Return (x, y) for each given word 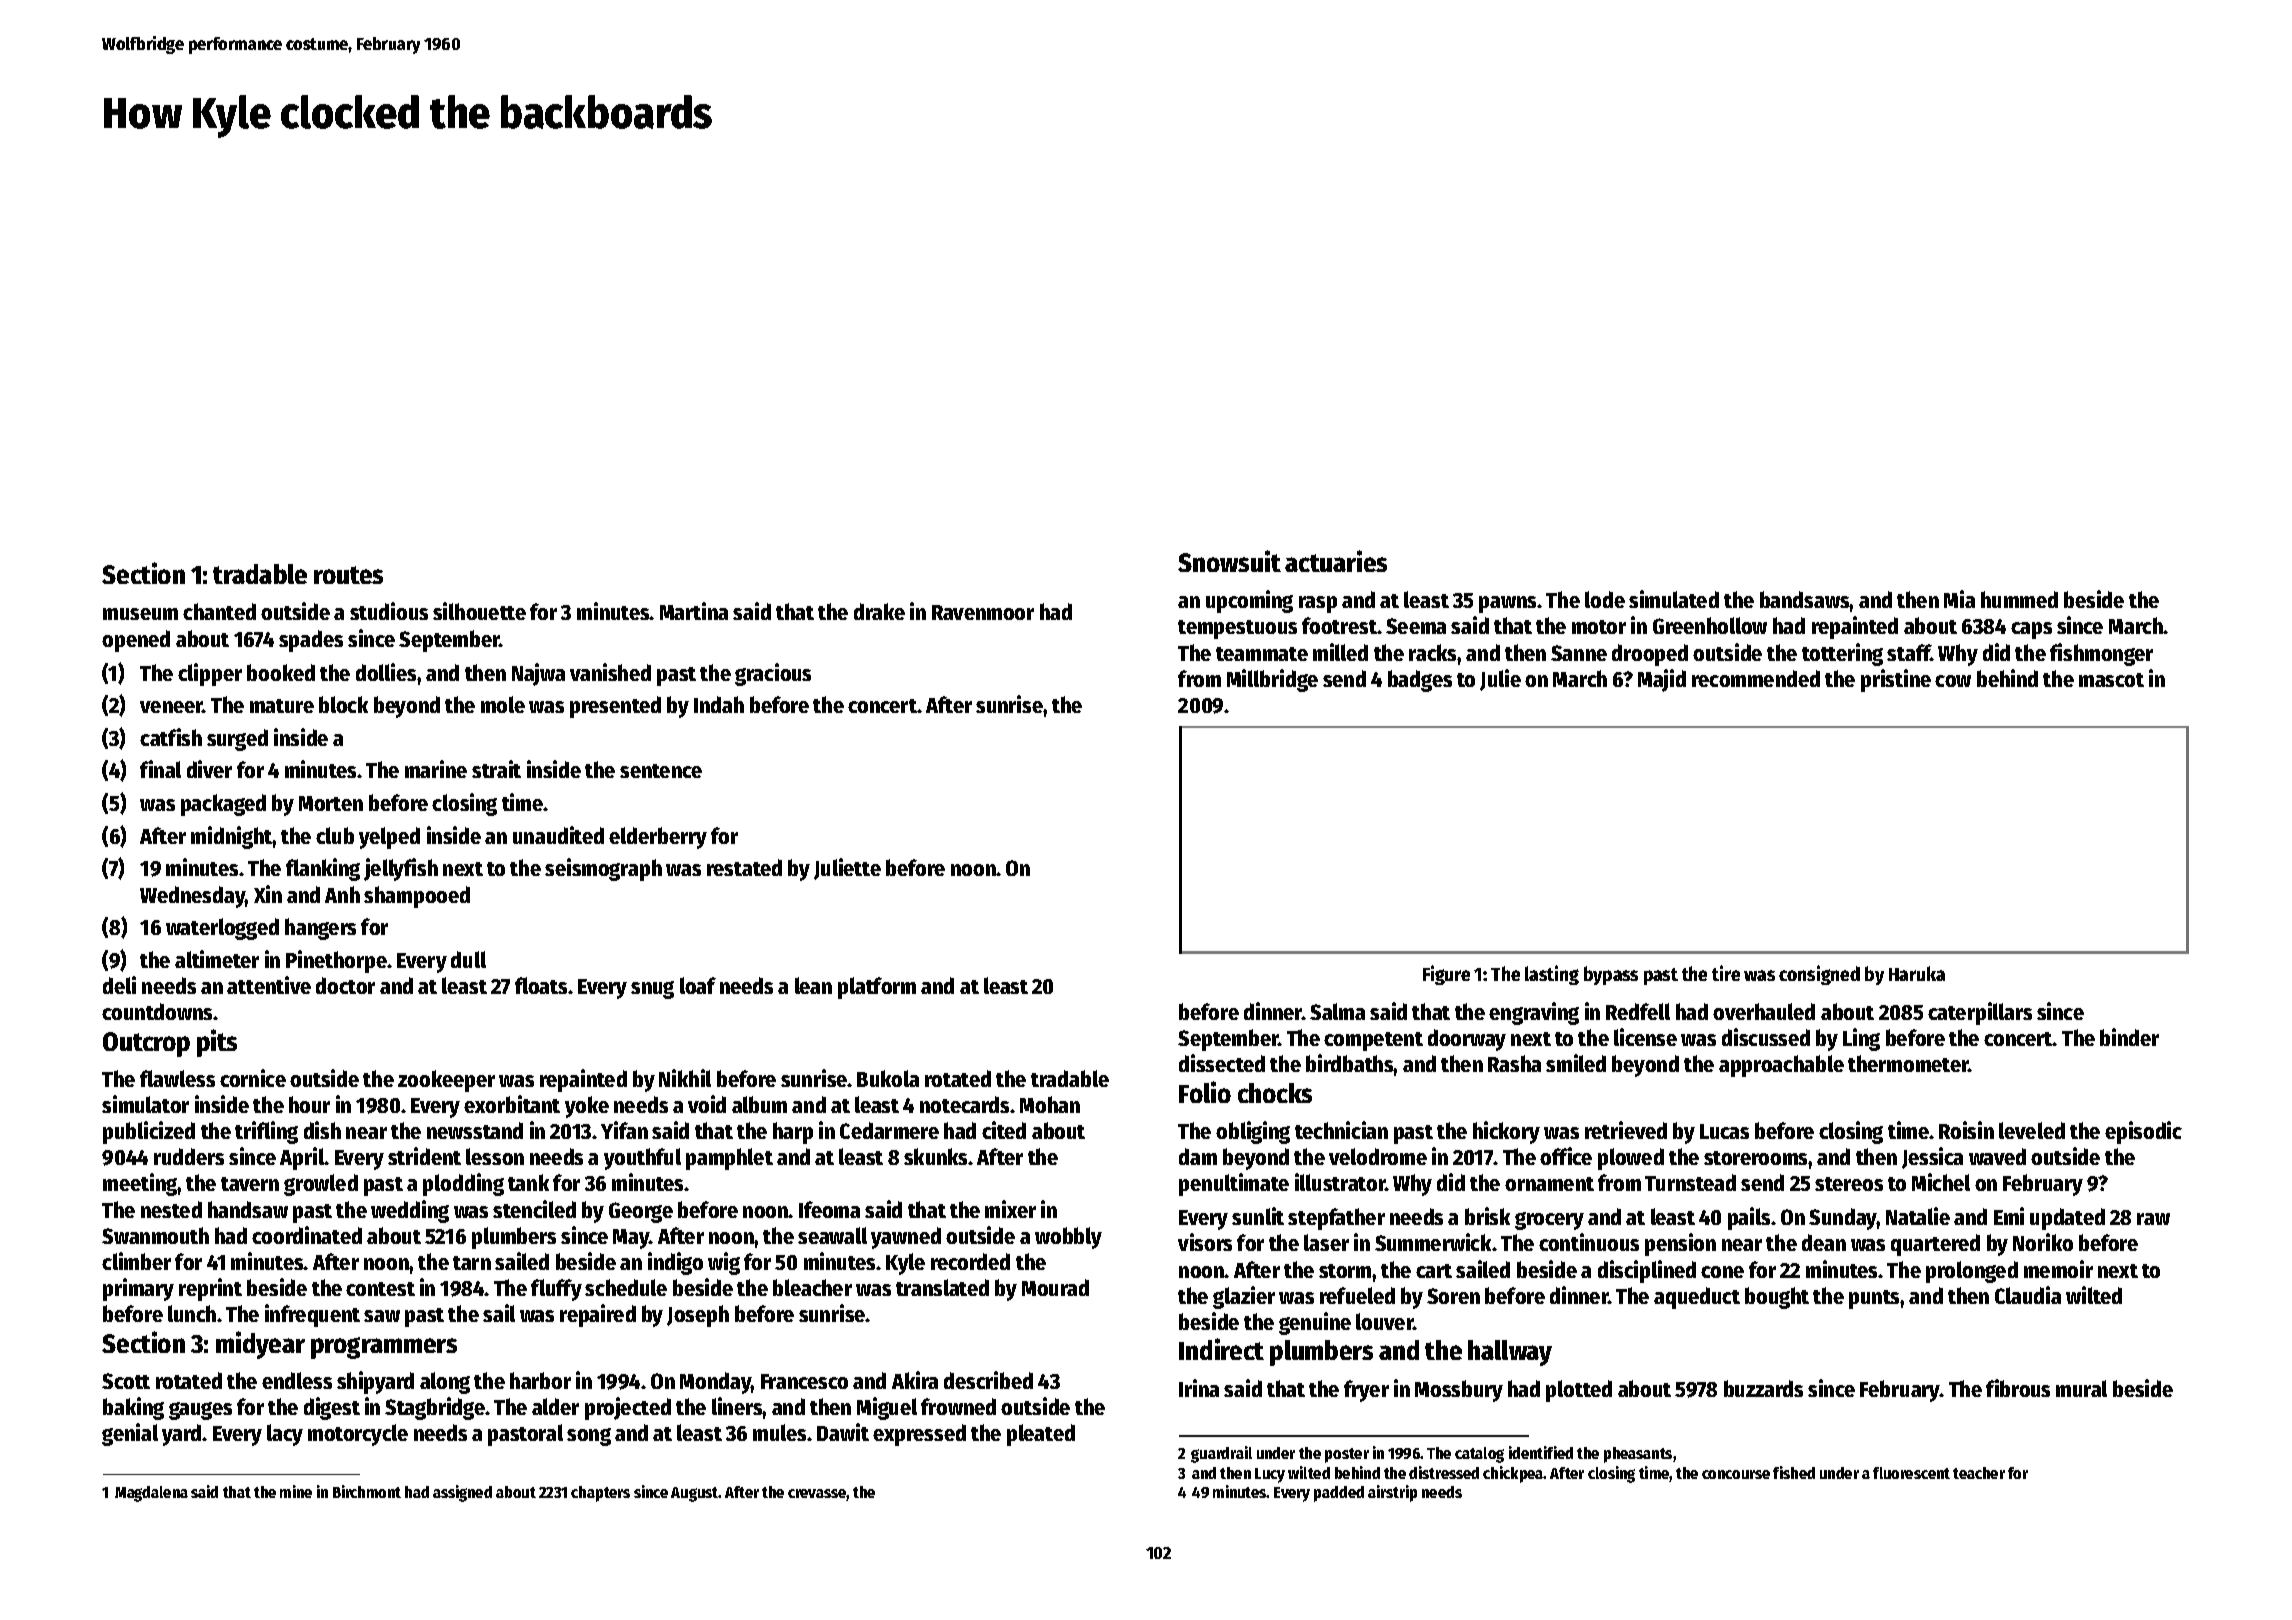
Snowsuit (1229, 561)
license (1645, 1037)
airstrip (1392, 1493)
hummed (2019, 599)
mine (296, 1491)
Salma (1337, 1011)
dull (468, 959)
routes (348, 575)
